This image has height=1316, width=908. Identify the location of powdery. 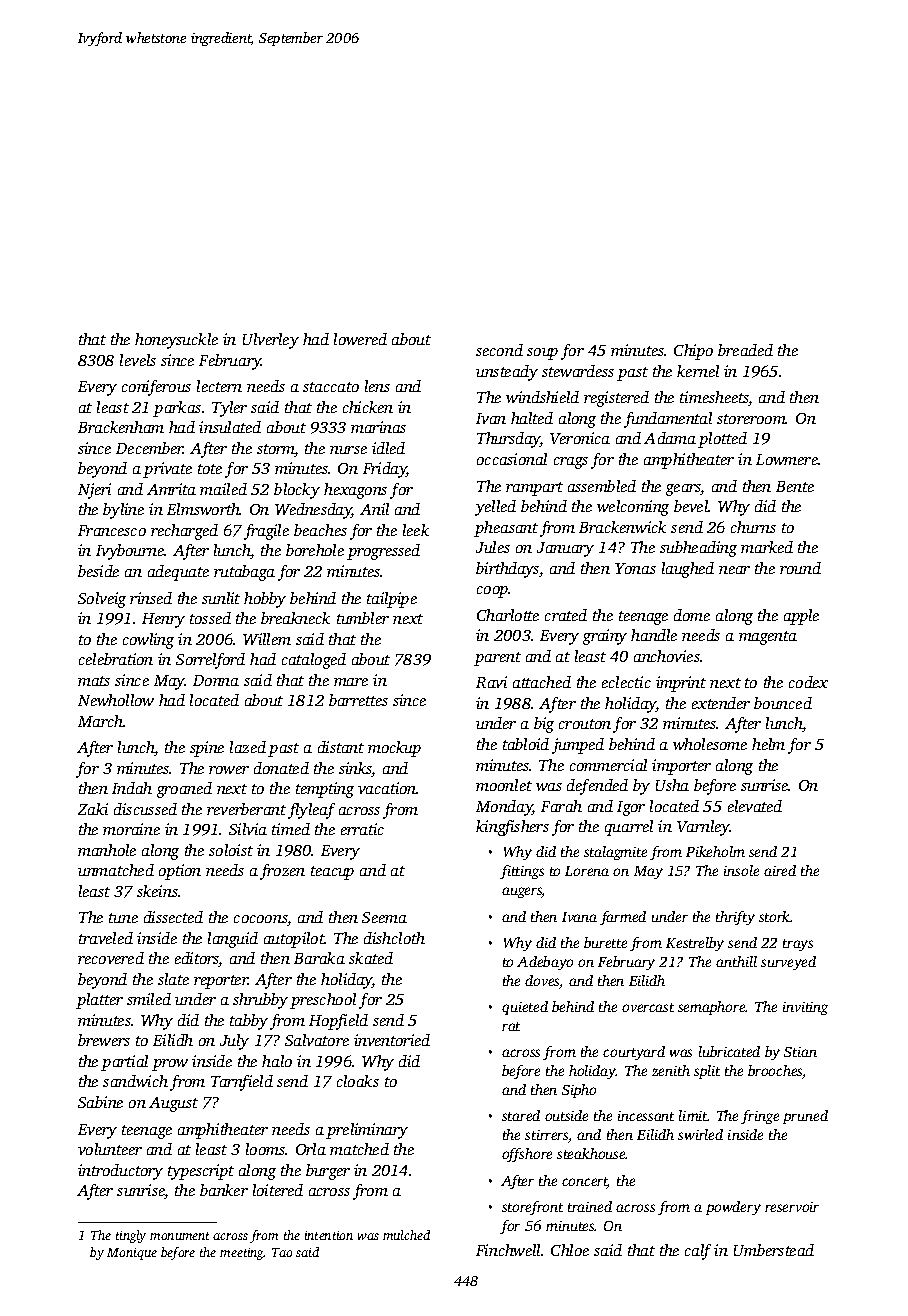
(733, 1208).
